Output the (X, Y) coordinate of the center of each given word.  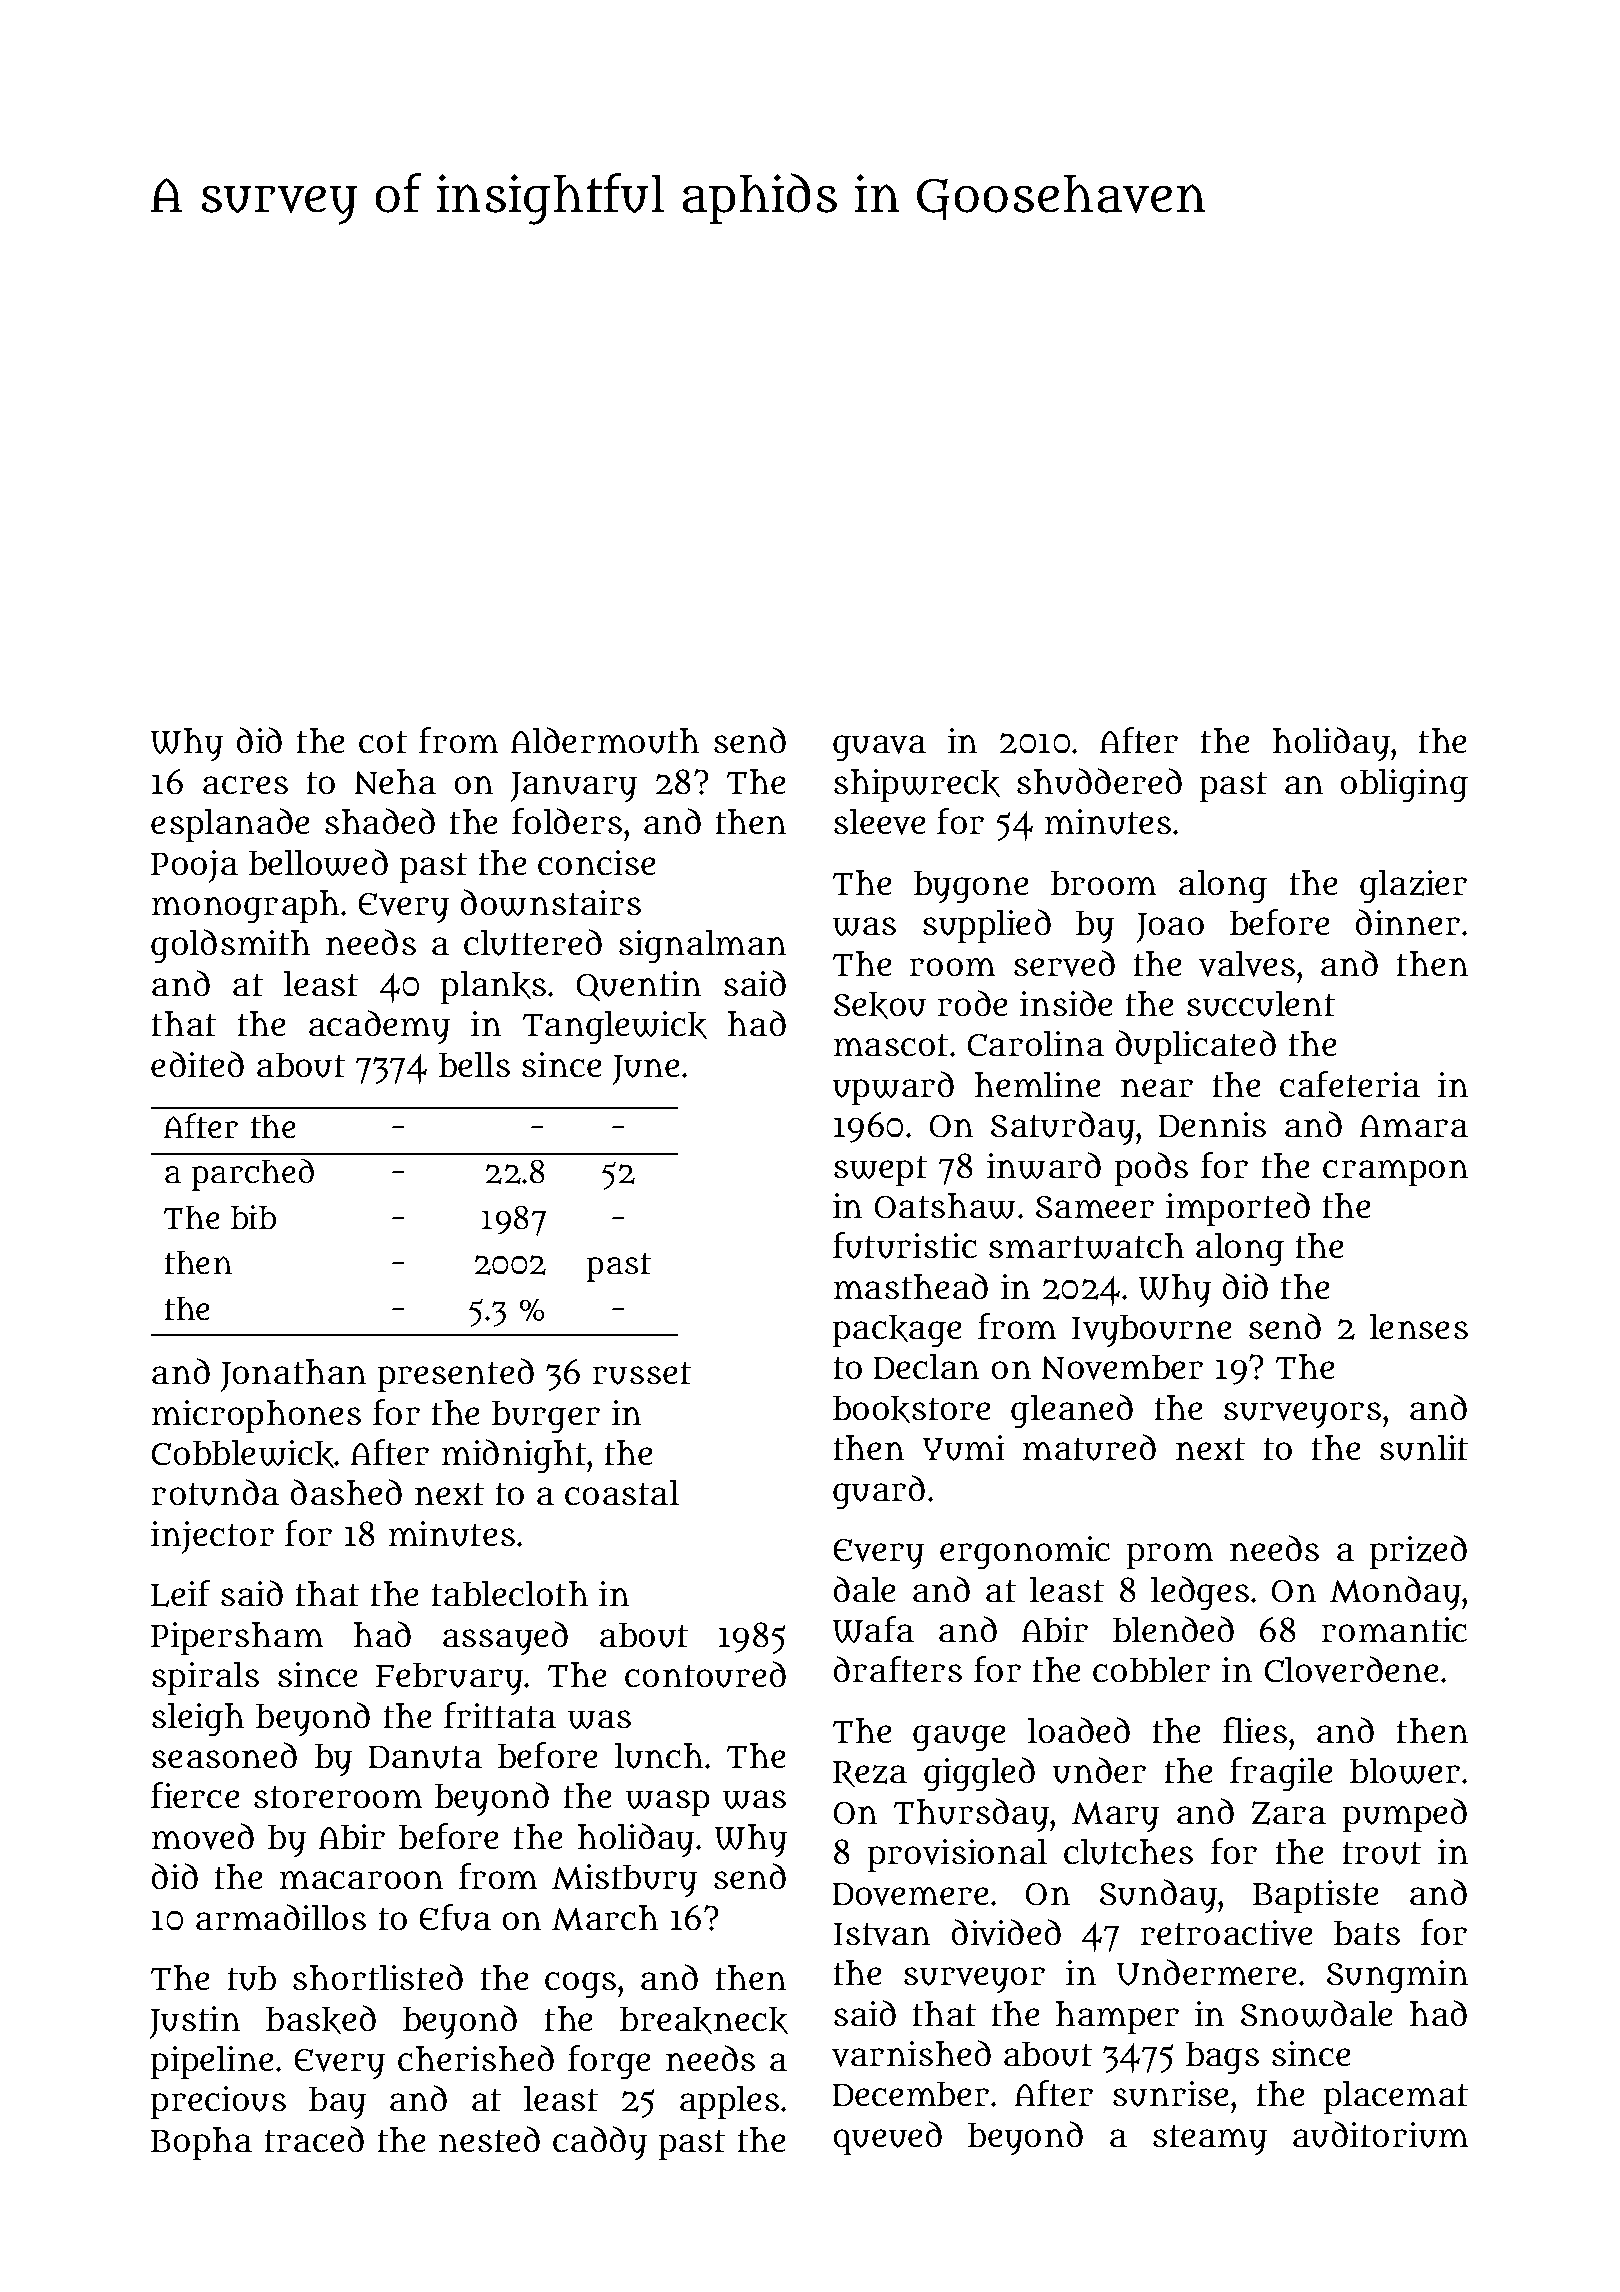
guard (879, 1492)
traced (314, 2139)
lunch (659, 1756)
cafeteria (1350, 1084)
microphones (256, 1416)
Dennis (1212, 1124)
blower (1405, 1771)
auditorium (1380, 2134)
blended (1173, 1629)
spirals (205, 1678)
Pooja (194, 866)
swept (880, 1171)
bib (253, 1217)
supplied (987, 926)
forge (609, 2062)
